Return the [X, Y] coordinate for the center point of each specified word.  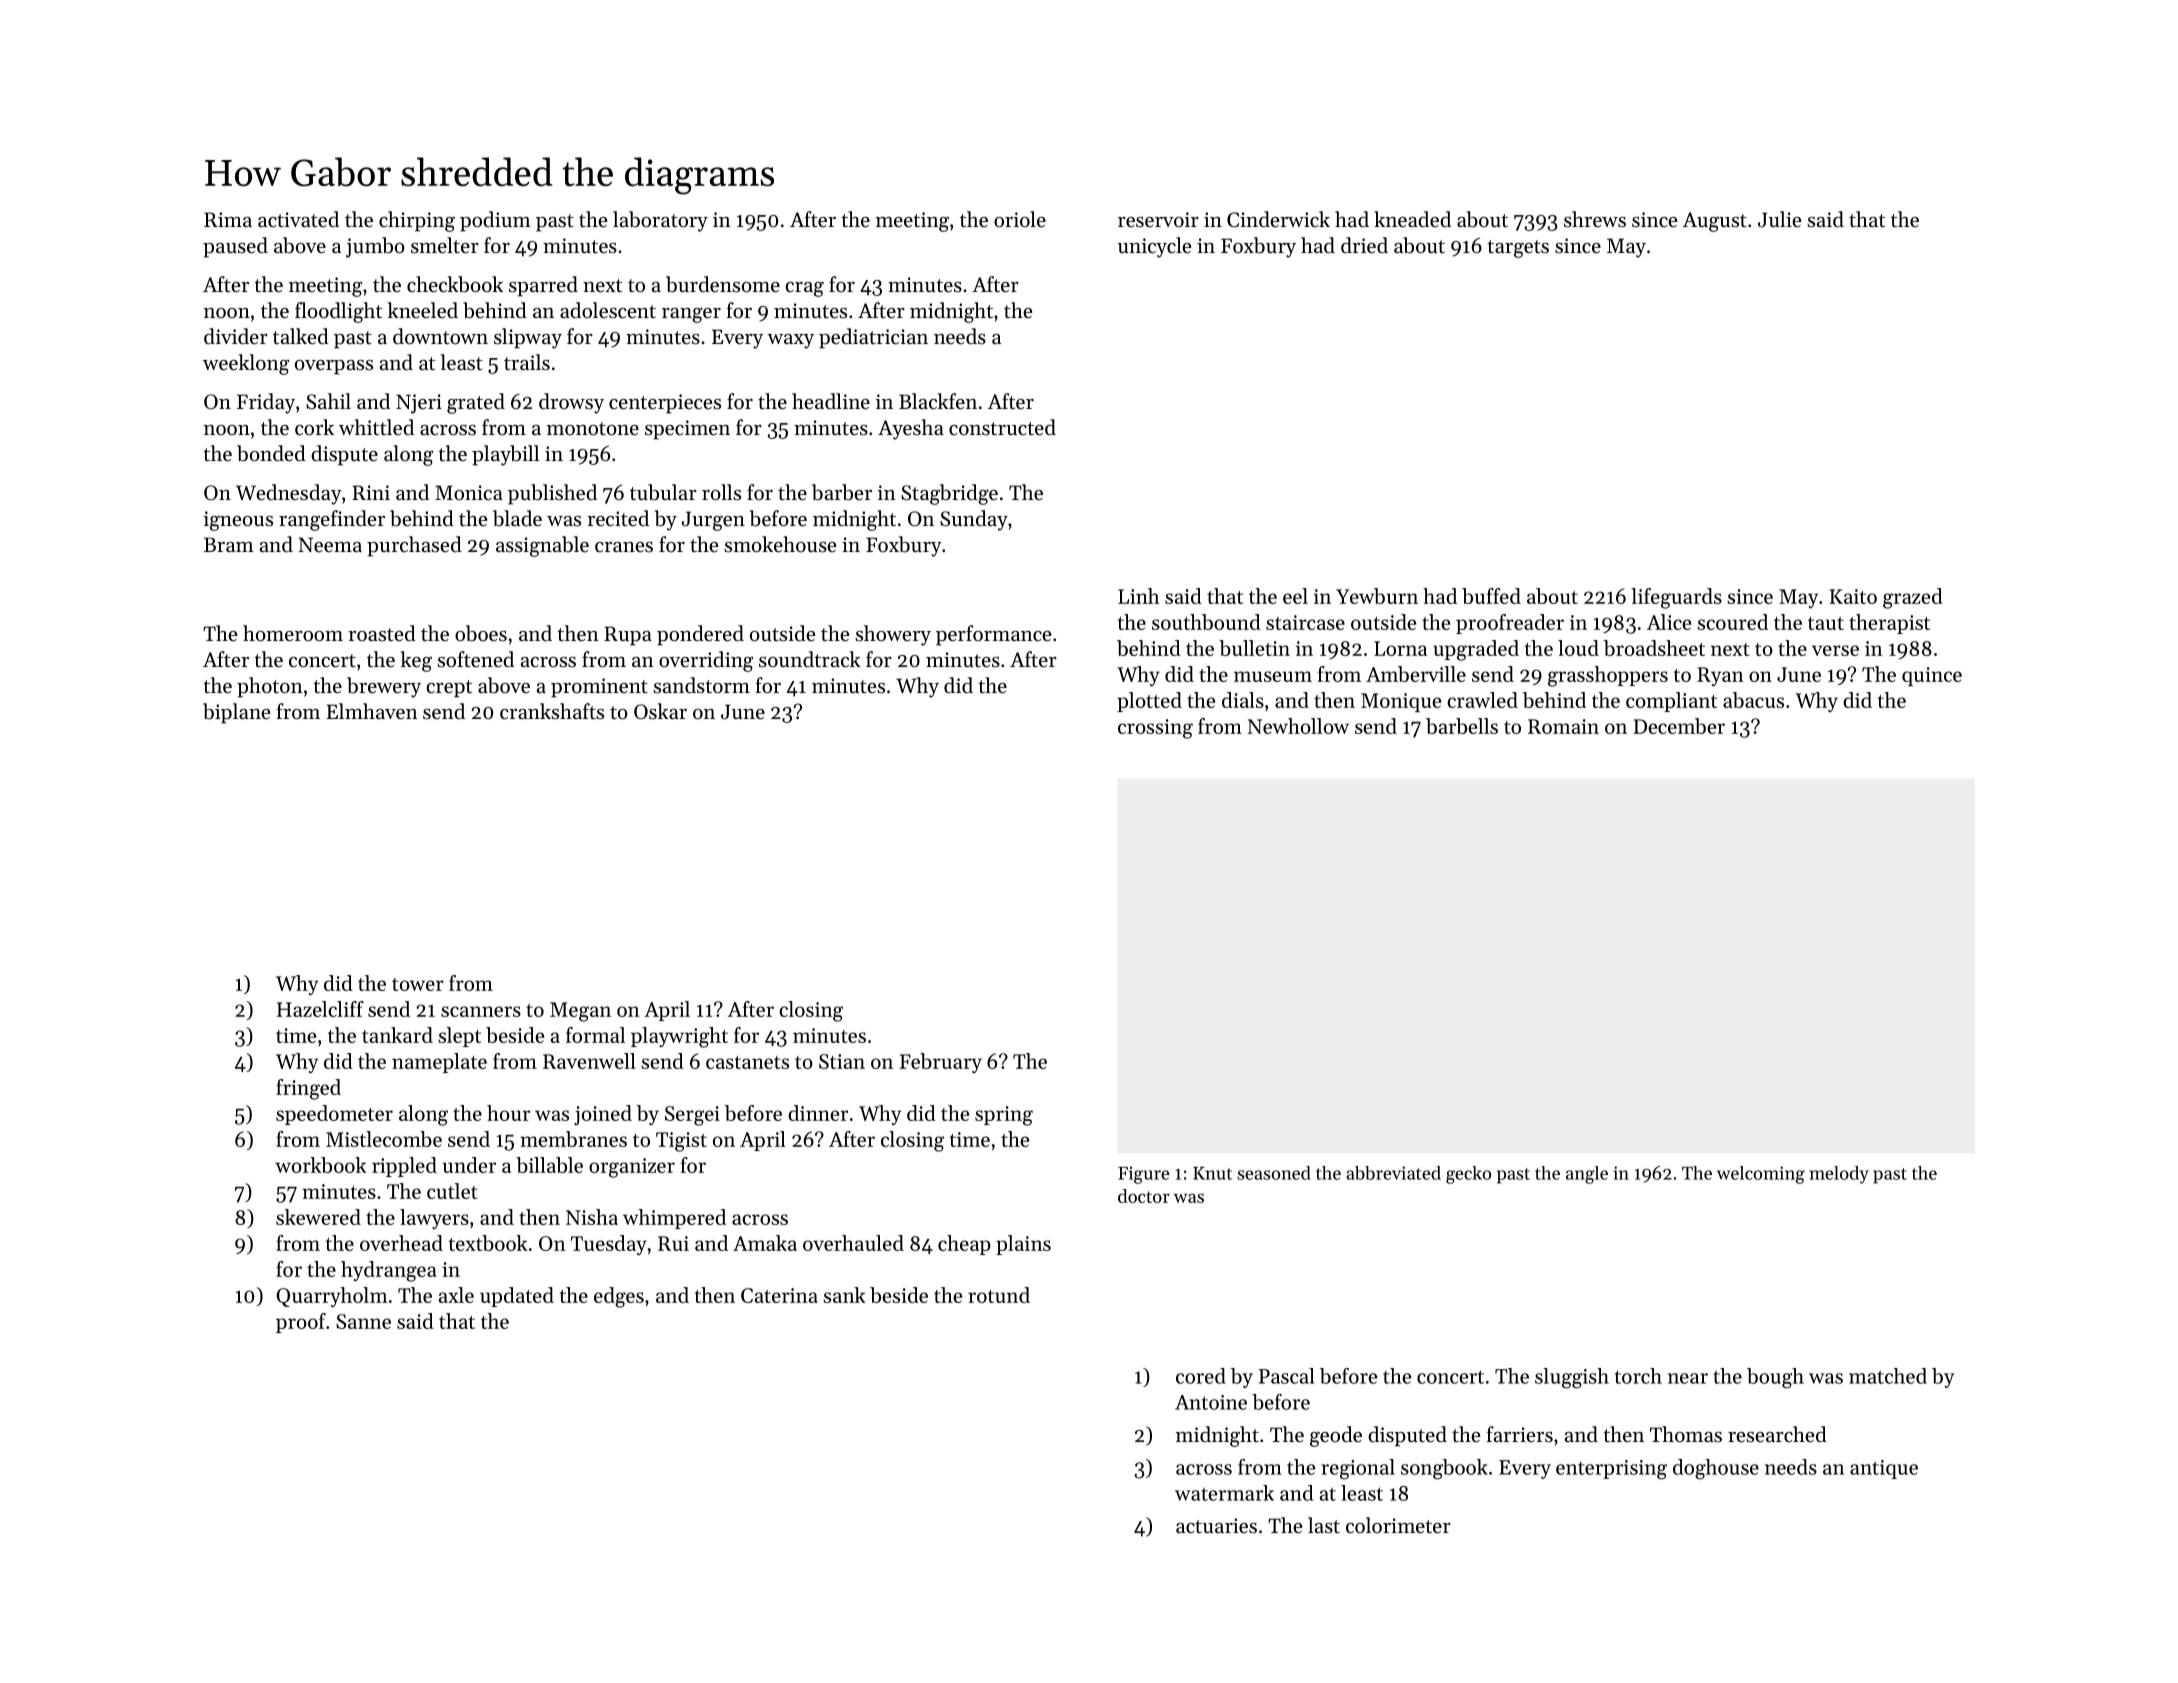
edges [619, 1297]
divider [236, 336]
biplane [237, 713]
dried [1364, 245]
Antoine [1211, 1402]
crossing [1155, 729]
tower [418, 984]
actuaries [1216, 1526]
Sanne [363, 1321]
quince [1932, 676]
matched [1888, 1376]
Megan [580, 1012]
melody [1839, 1175]
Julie [1780, 219]
